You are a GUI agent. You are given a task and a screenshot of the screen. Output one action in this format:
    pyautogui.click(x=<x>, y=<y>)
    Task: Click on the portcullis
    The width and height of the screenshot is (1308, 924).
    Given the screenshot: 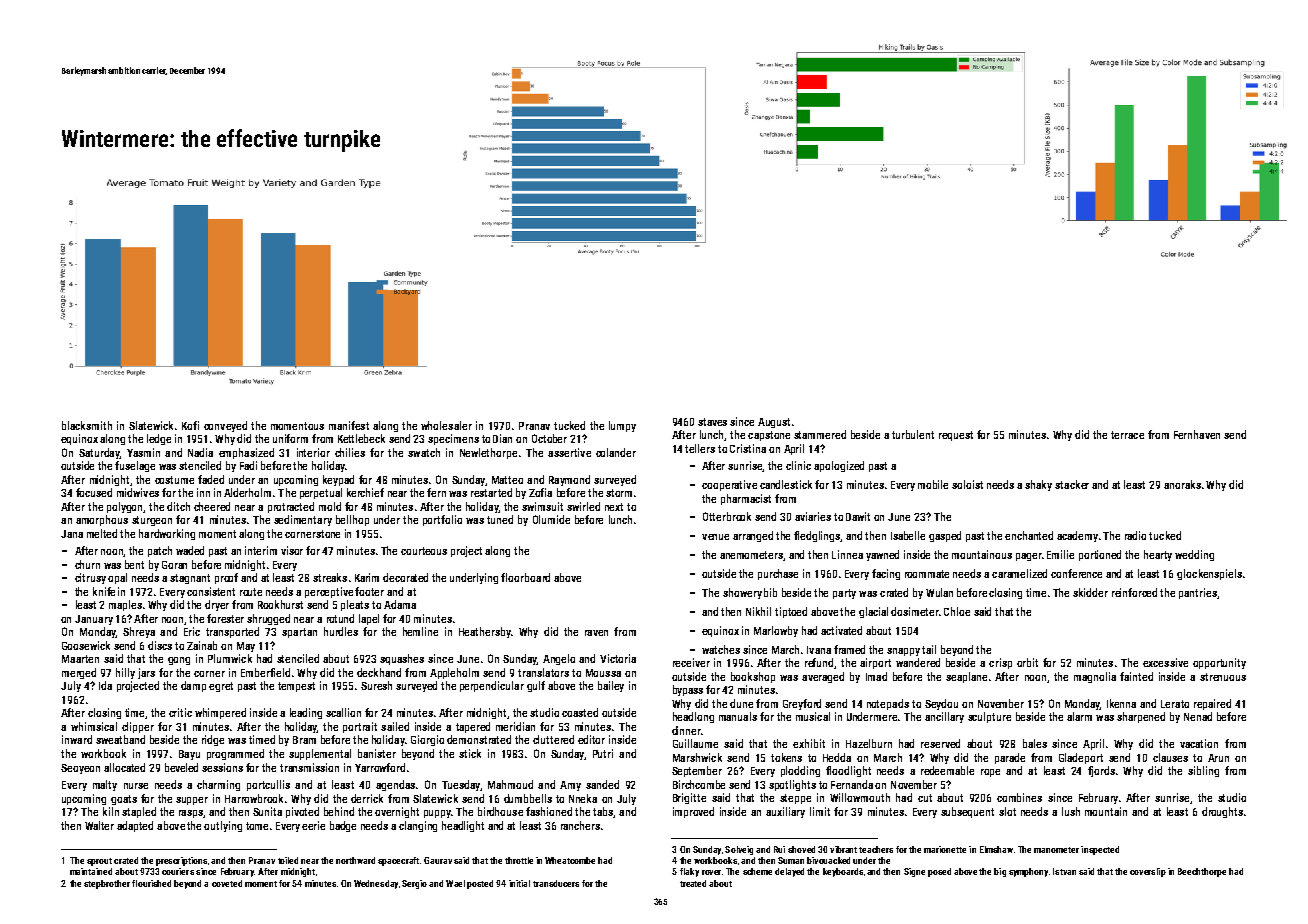 What is the action you would take?
    pyautogui.click(x=268, y=785)
